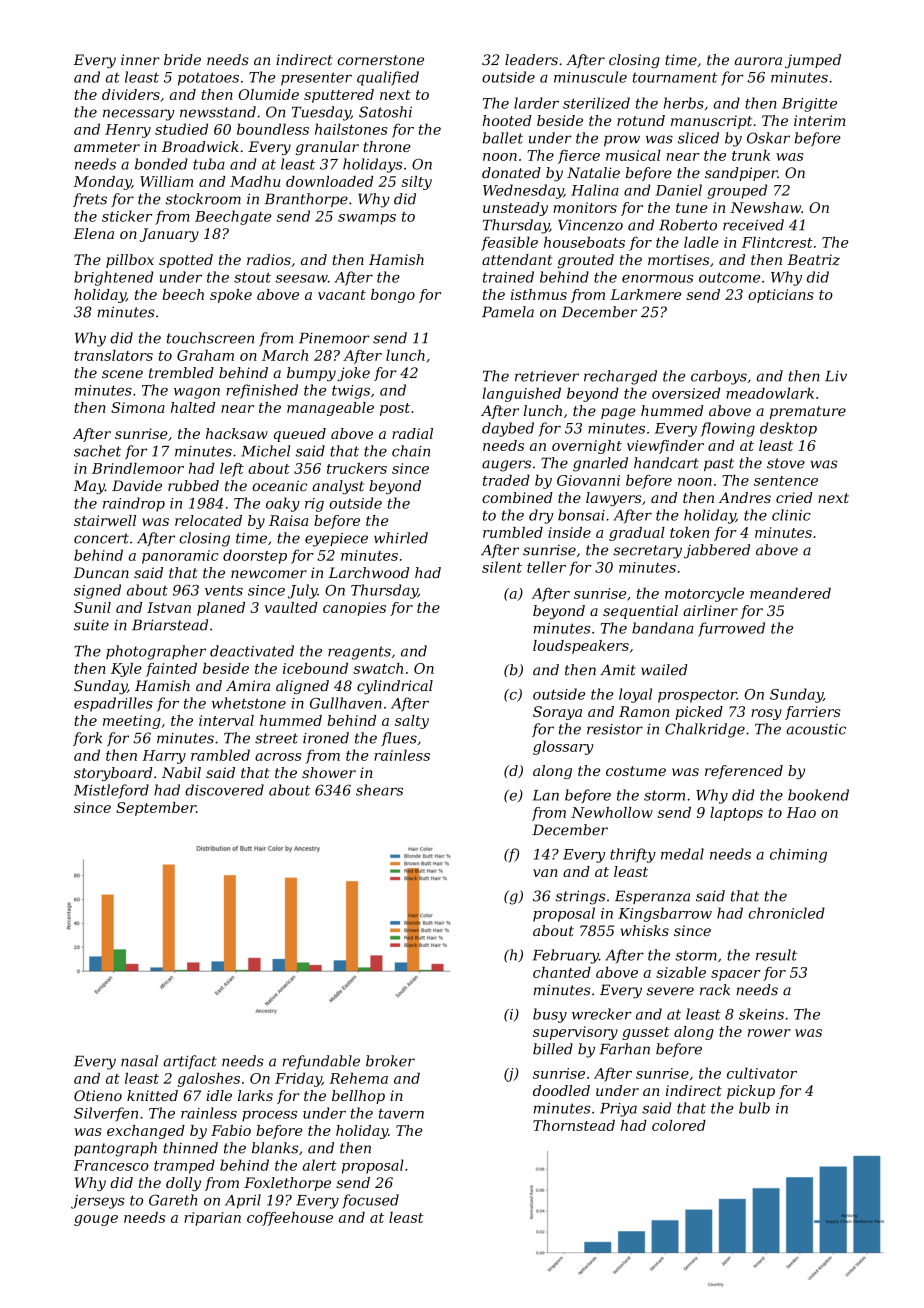 This document has height=1308, width=924. Describe the element at coordinates (580, 897) in the document. I see `strings` at that location.
